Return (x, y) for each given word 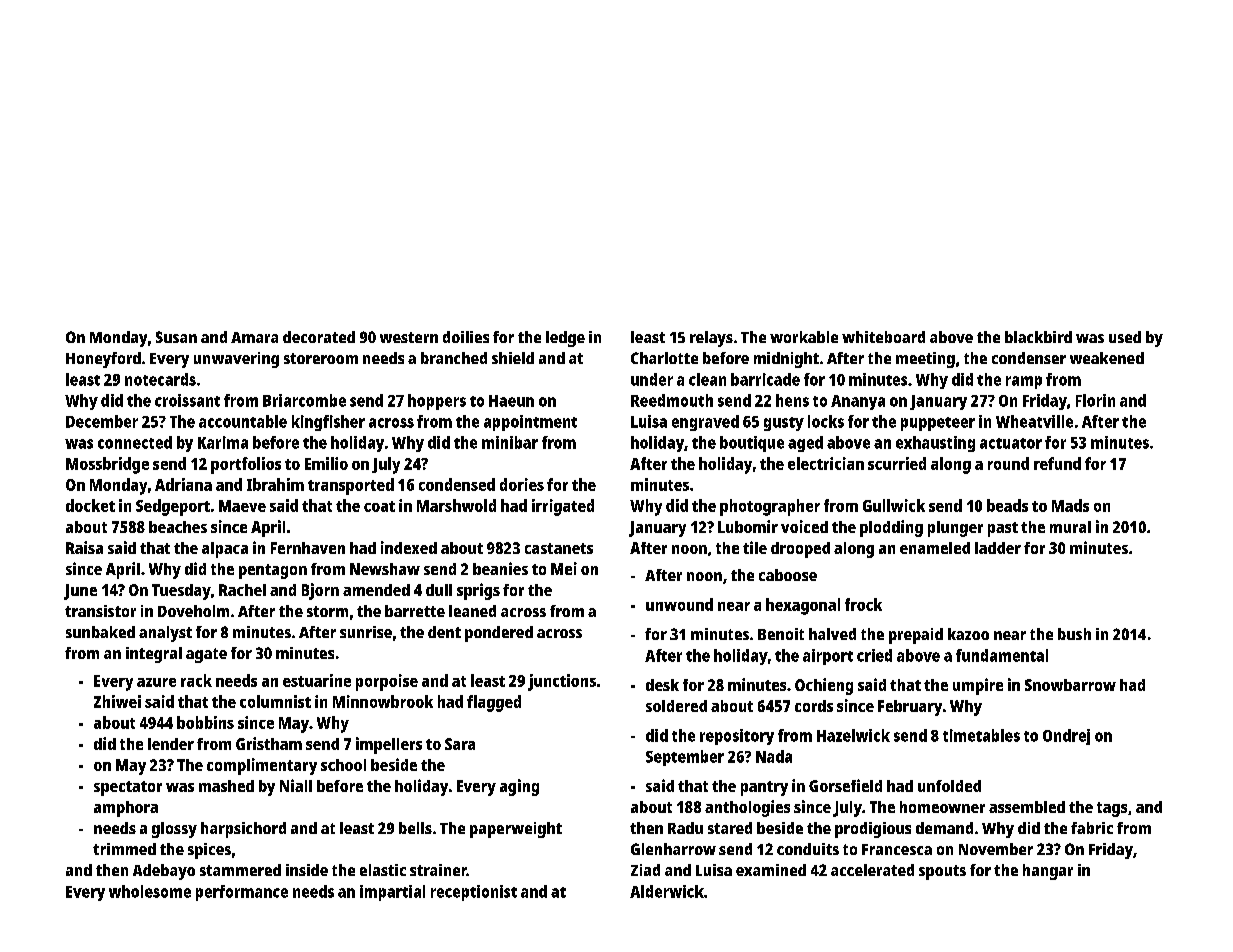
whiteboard (883, 337)
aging (519, 787)
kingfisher (328, 423)
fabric (1092, 828)
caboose (788, 575)
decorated (319, 337)
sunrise (366, 632)
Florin (1095, 400)
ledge (565, 339)
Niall (296, 785)
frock (863, 604)
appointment (530, 423)
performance (242, 893)
